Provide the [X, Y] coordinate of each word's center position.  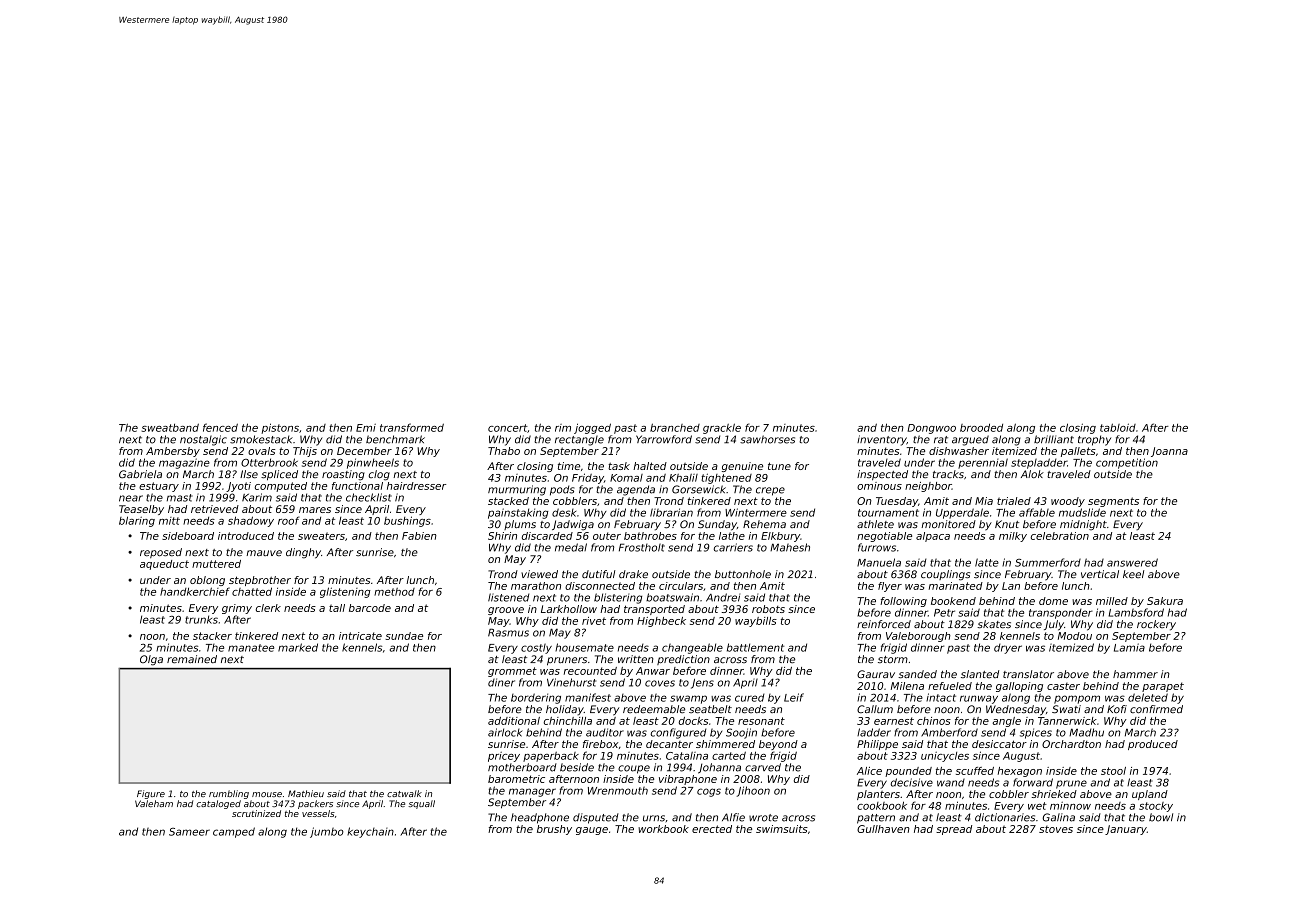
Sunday [717, 525]
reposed [161, 553]
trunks [201, 619]
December [364, 451]
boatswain [672, 597]
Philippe [877, 745]
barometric [516, 779]
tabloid [1118, 427]
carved [763, 767]
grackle [722, 428]
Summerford [1048, 562]
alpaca [933, 537]
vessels [318, 813]
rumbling [229, 794]
